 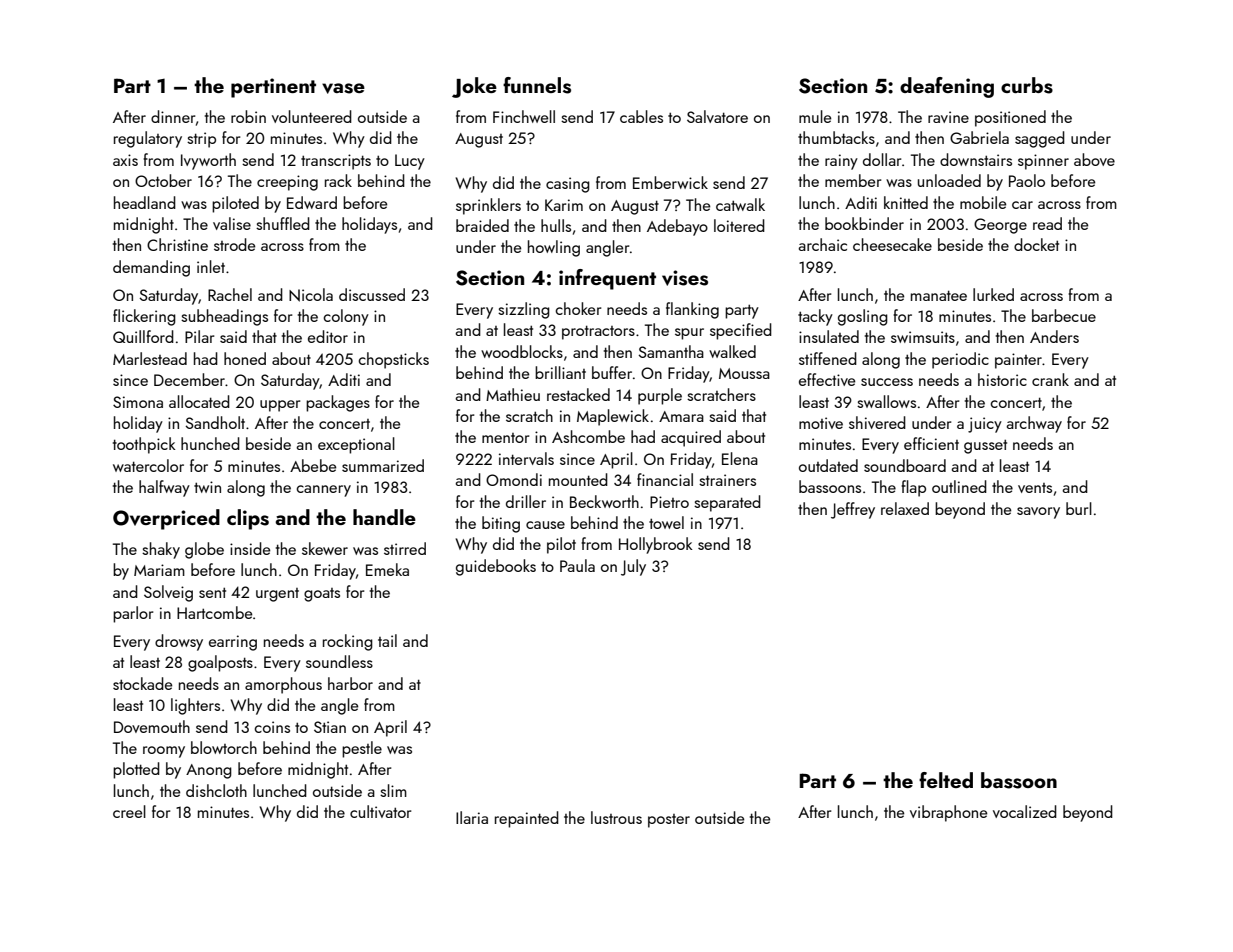 I want to click on archway, so click(x=1034, y=424).
